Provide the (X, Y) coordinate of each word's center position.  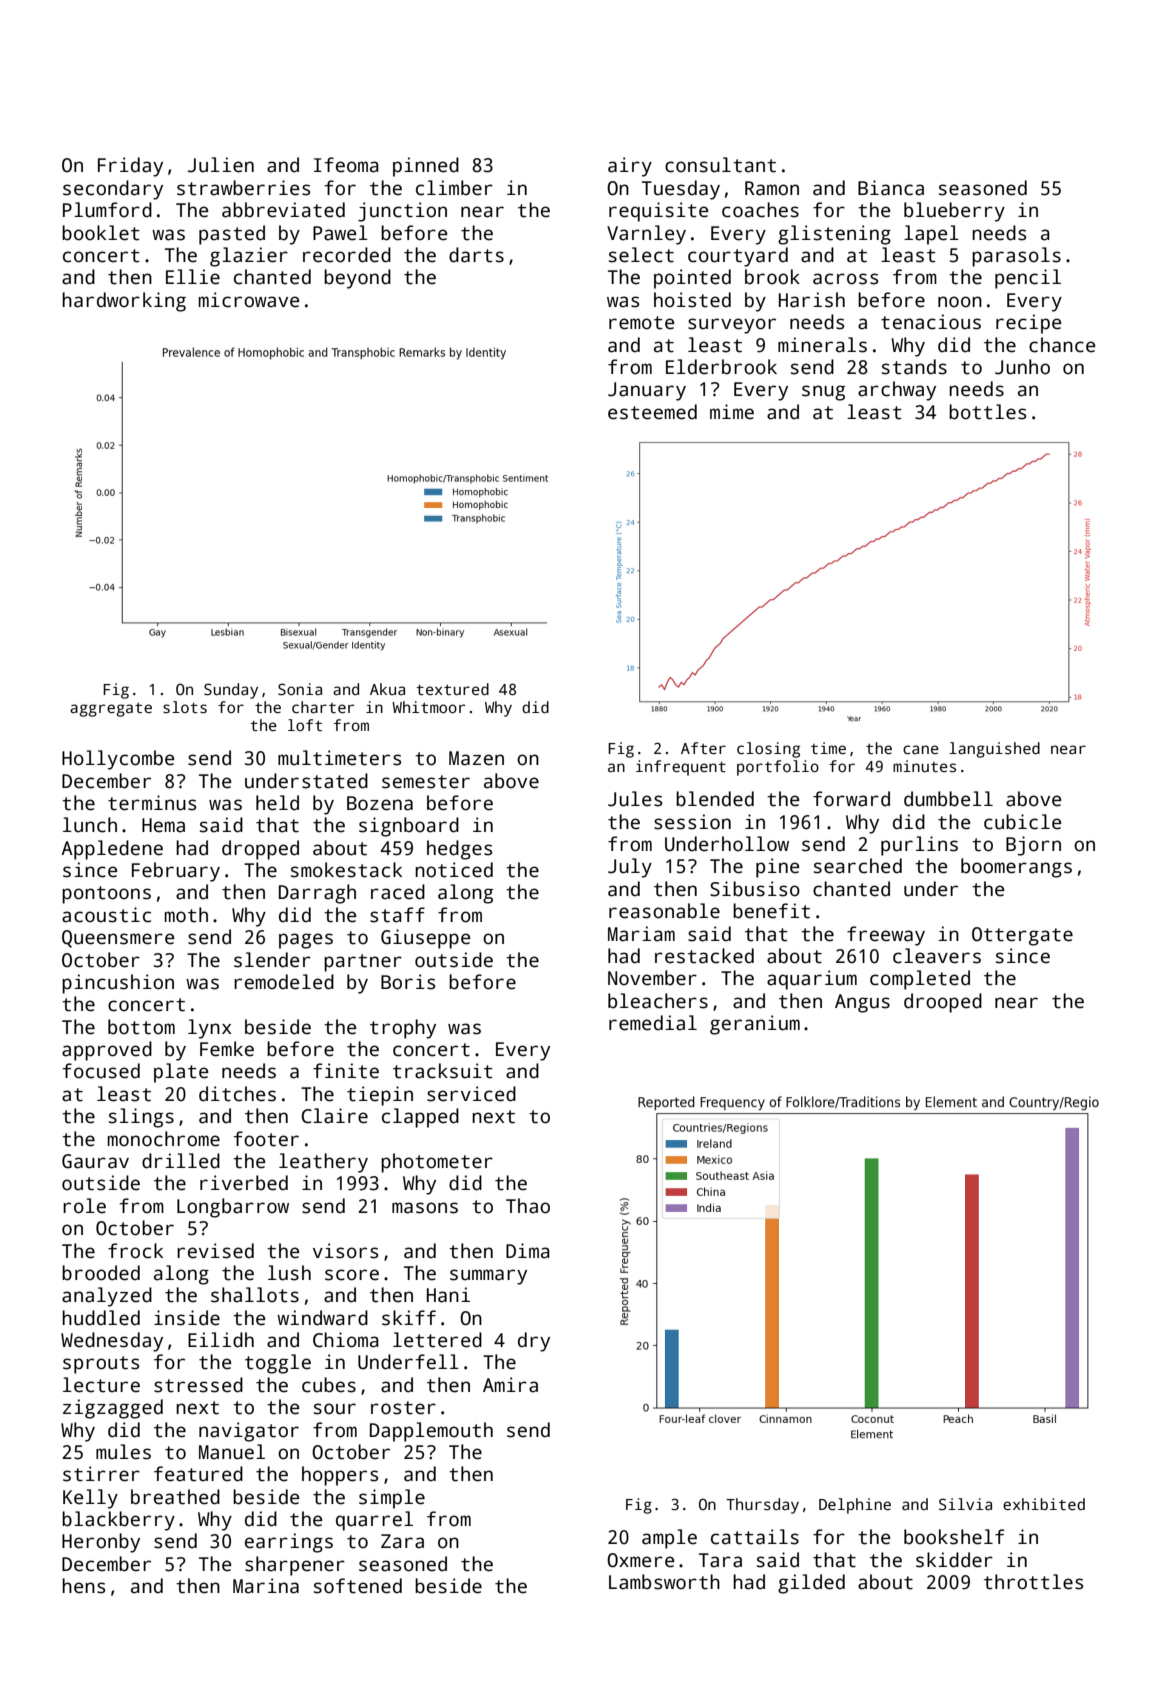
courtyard (738, 257)
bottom (141, 1027)
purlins (919, 846)
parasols (1016, 257)
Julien (221, 165)
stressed (198, 1385)
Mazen (476, 758)
